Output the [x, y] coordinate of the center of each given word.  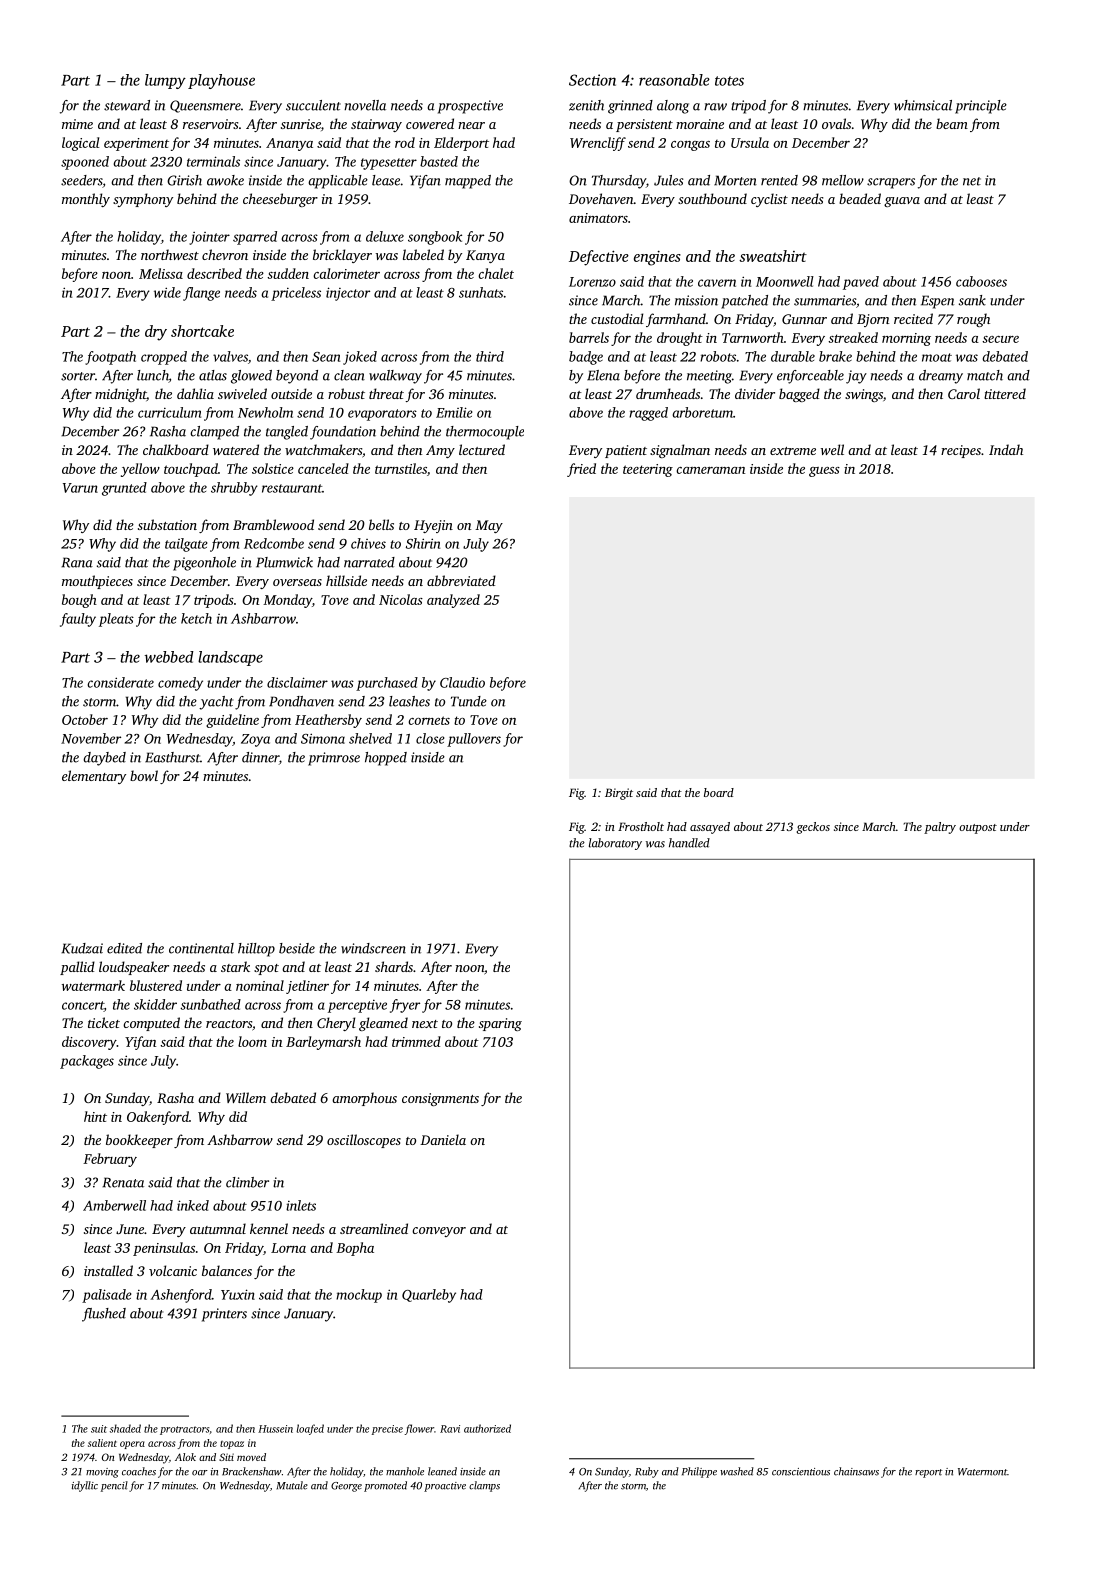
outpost [978, 829]
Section [592, 80]
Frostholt [641, 826]
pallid [77, 968]
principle [981, 107]
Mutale [292, 1485]
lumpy [165, 81]
